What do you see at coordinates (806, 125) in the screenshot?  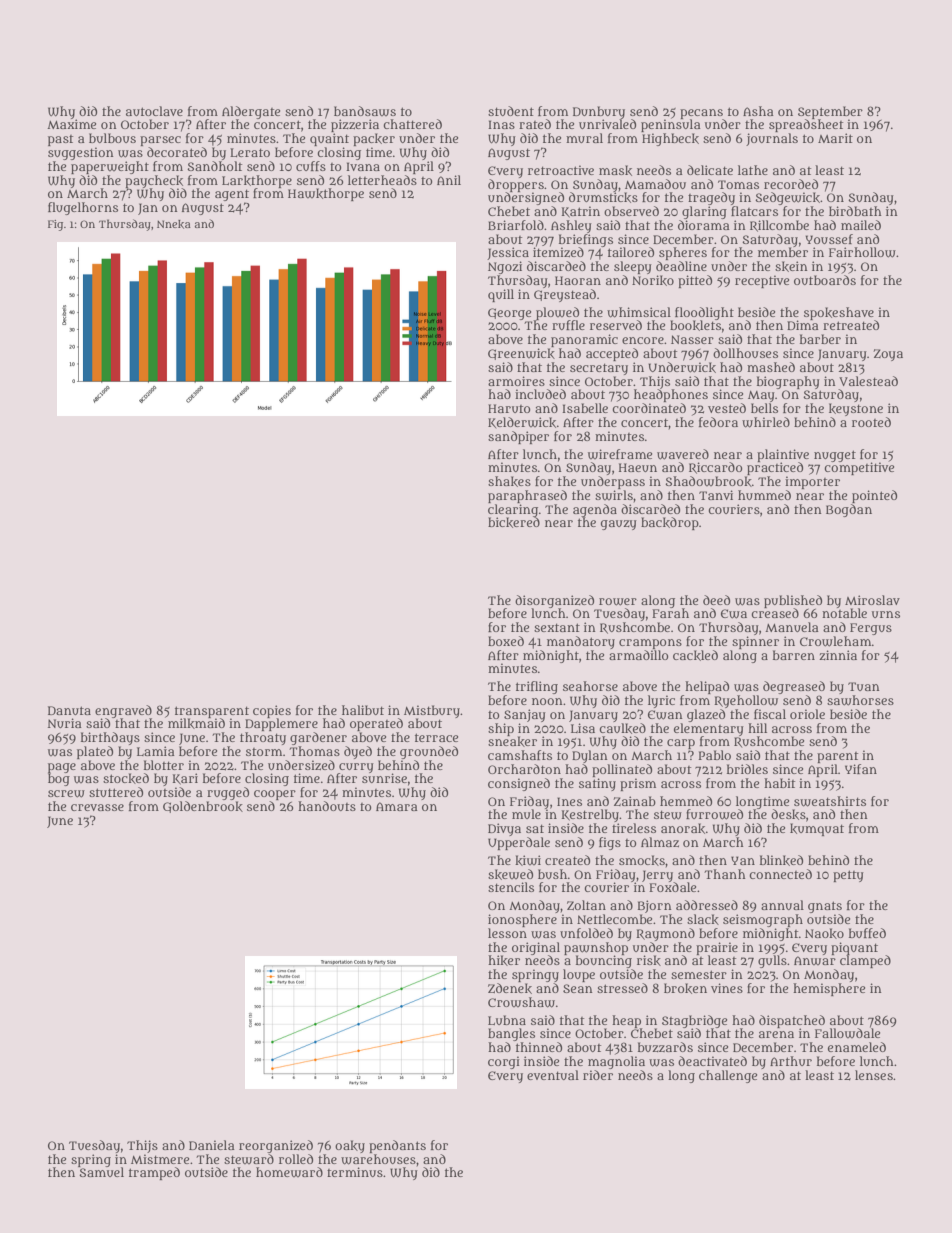 I see `spreadsheet` at bounding box center [806, 125].
